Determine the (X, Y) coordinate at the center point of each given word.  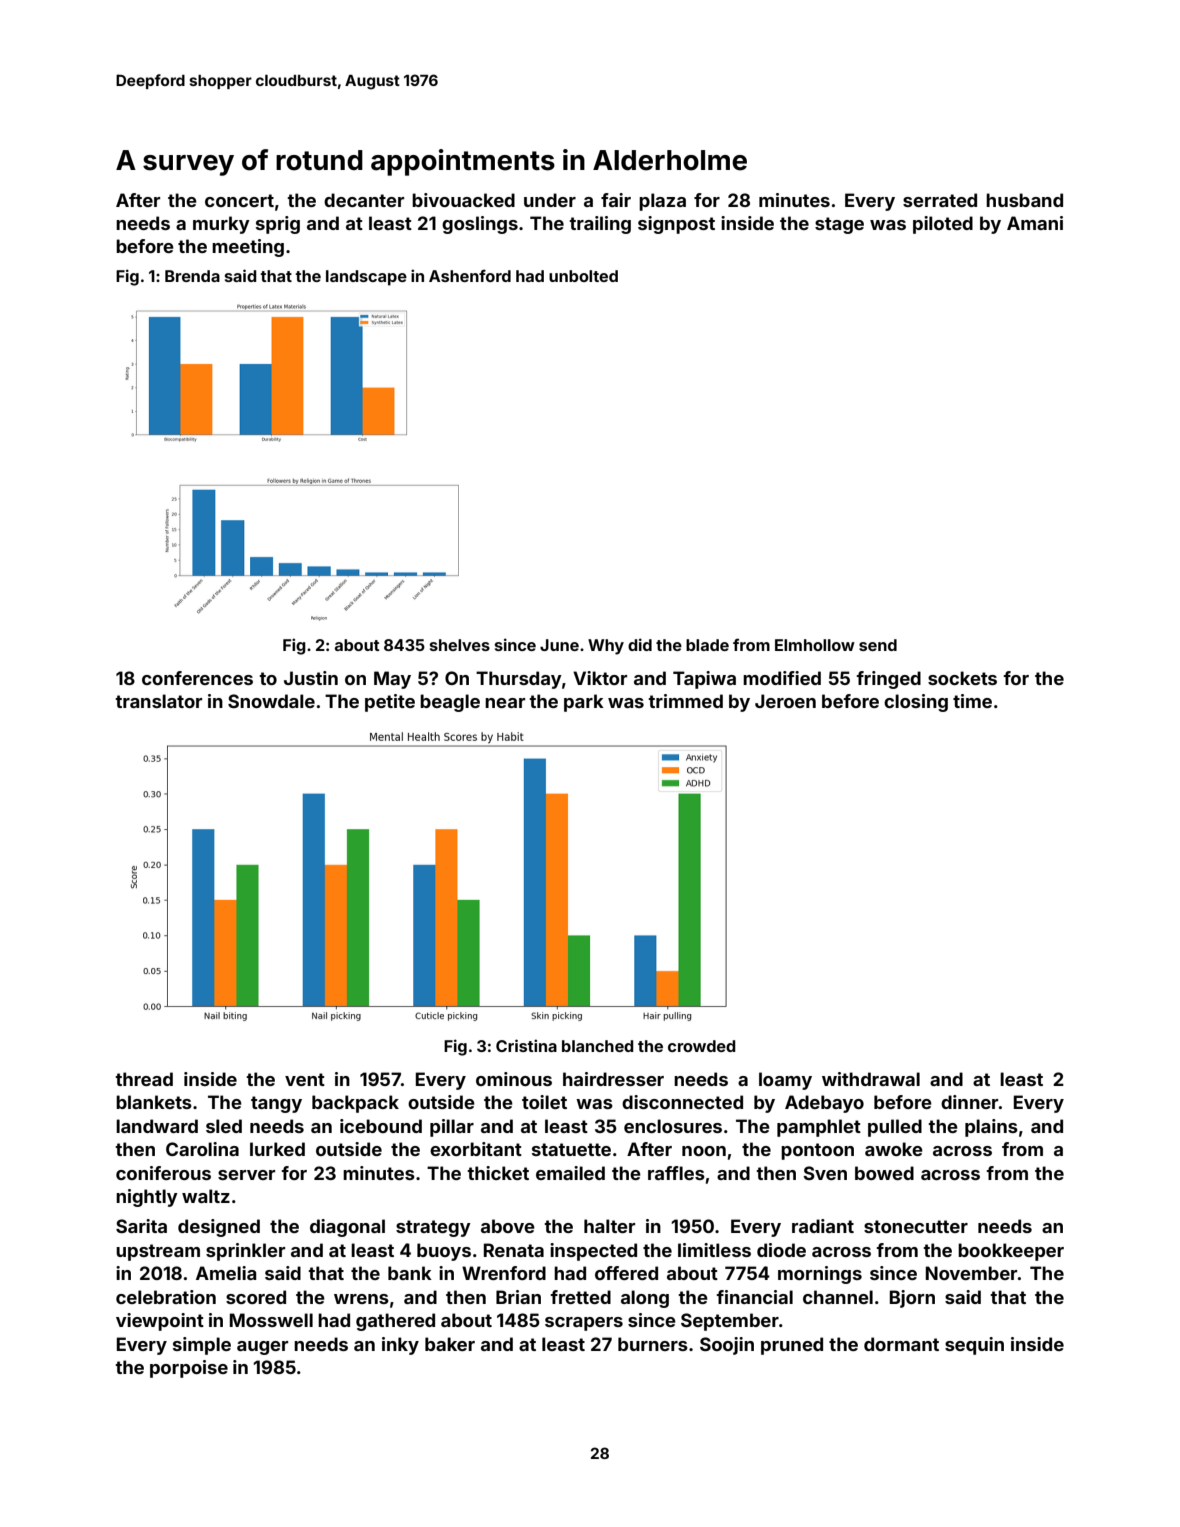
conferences (197, 678)
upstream (158, 1252)
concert (239, 200)
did (640, 644)
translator (158, 701)
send (878, 645)
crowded (702, 1046)
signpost (676, 225)
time (972, 701)
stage (839, 225)
